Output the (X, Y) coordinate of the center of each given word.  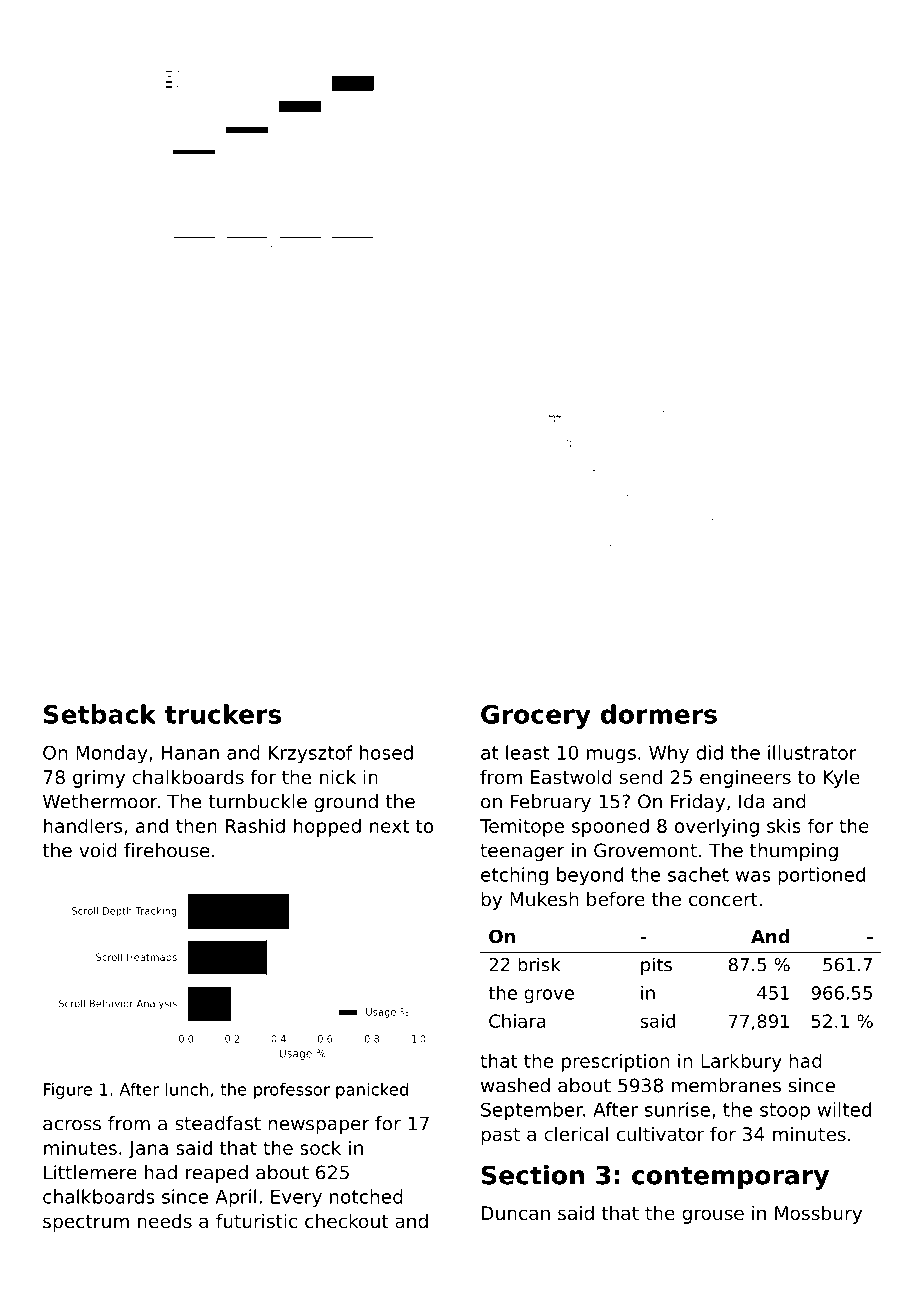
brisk (539, 964)
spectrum (86, 1223)
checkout (346, 1221)
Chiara (517, 1021)
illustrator (812, 752)
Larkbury (741, 1062)
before (616, 899)
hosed (386, 752)
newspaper (318, 1127)
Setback (100, 714)
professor (292, 1091)
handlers (83, 825)
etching (514, 876)
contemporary (730, 1178)
